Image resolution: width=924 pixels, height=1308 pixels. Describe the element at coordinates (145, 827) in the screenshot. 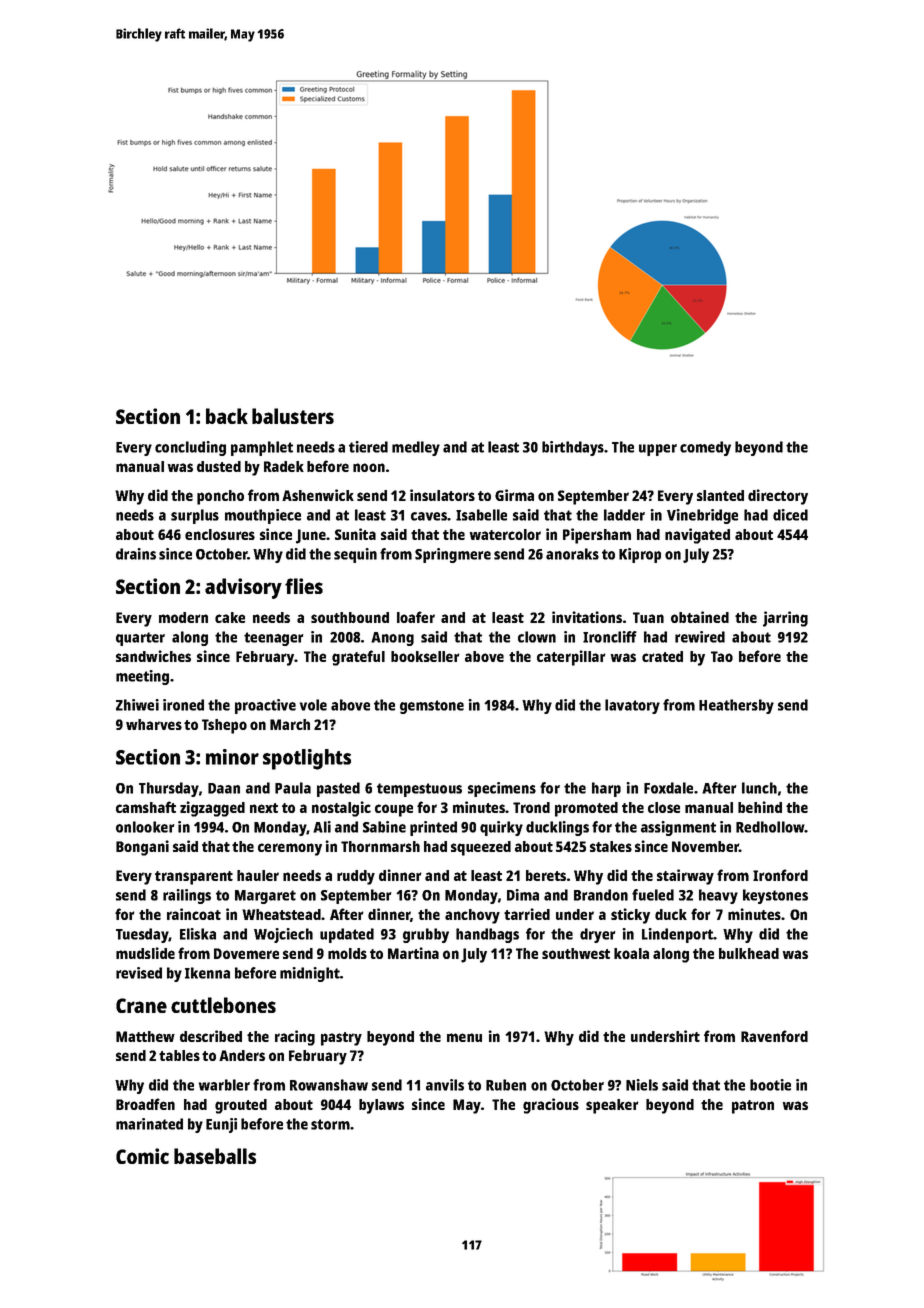

I see `onlooker` at that location.
